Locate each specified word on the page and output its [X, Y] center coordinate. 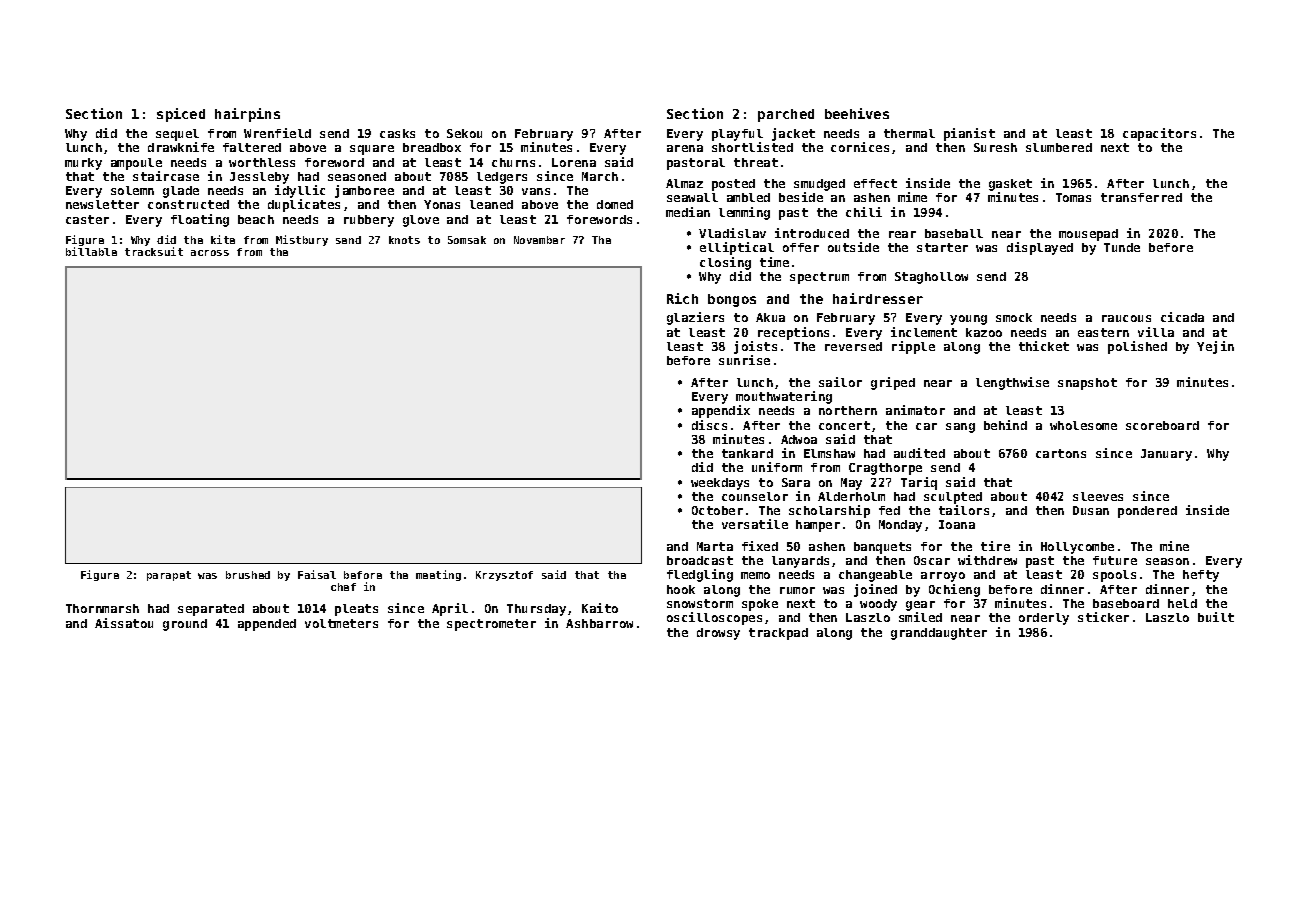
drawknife [181, 147]
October [717, 510]
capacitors [1159, 134]
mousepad [1088, 235]
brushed [248, 575]
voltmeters [341, 623]
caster [87, 219]
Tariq [919, 483]
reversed [853, 346]
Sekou [464, 133]
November [539, 240]
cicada [1182, 317]
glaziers [695, 318]
